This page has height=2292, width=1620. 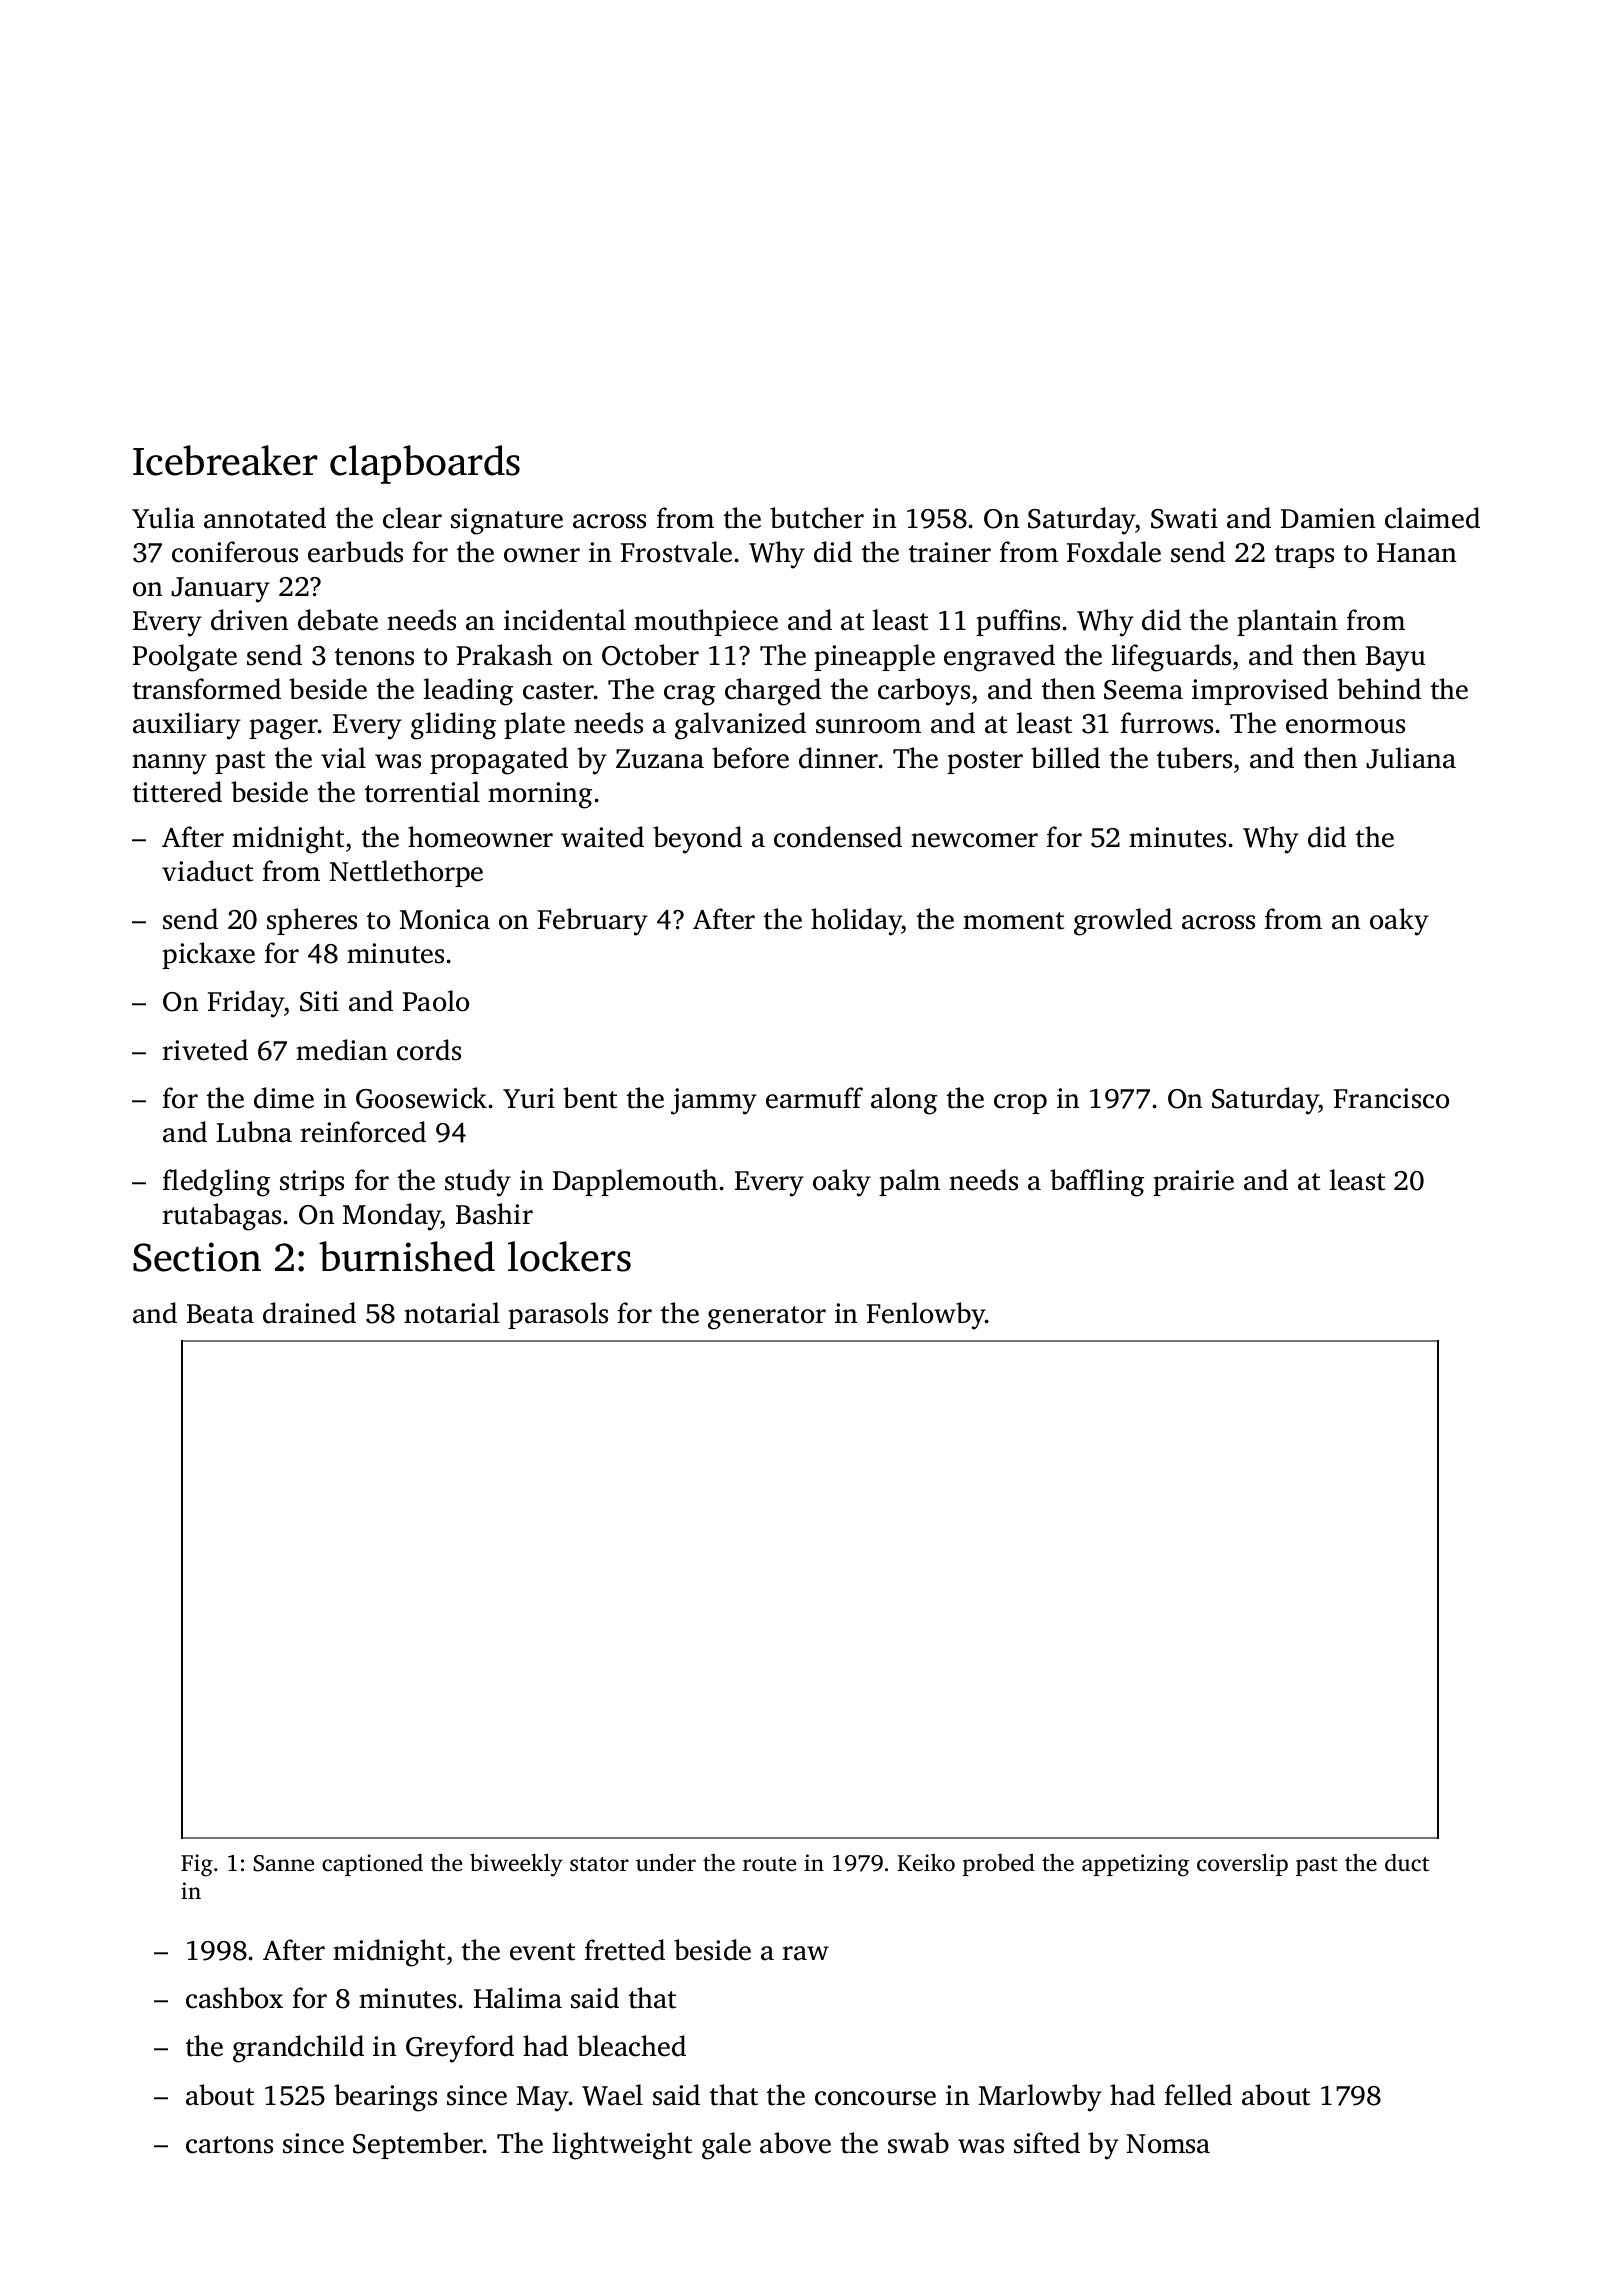 I want to click on fledgling, so click(x=216, y=1183).
